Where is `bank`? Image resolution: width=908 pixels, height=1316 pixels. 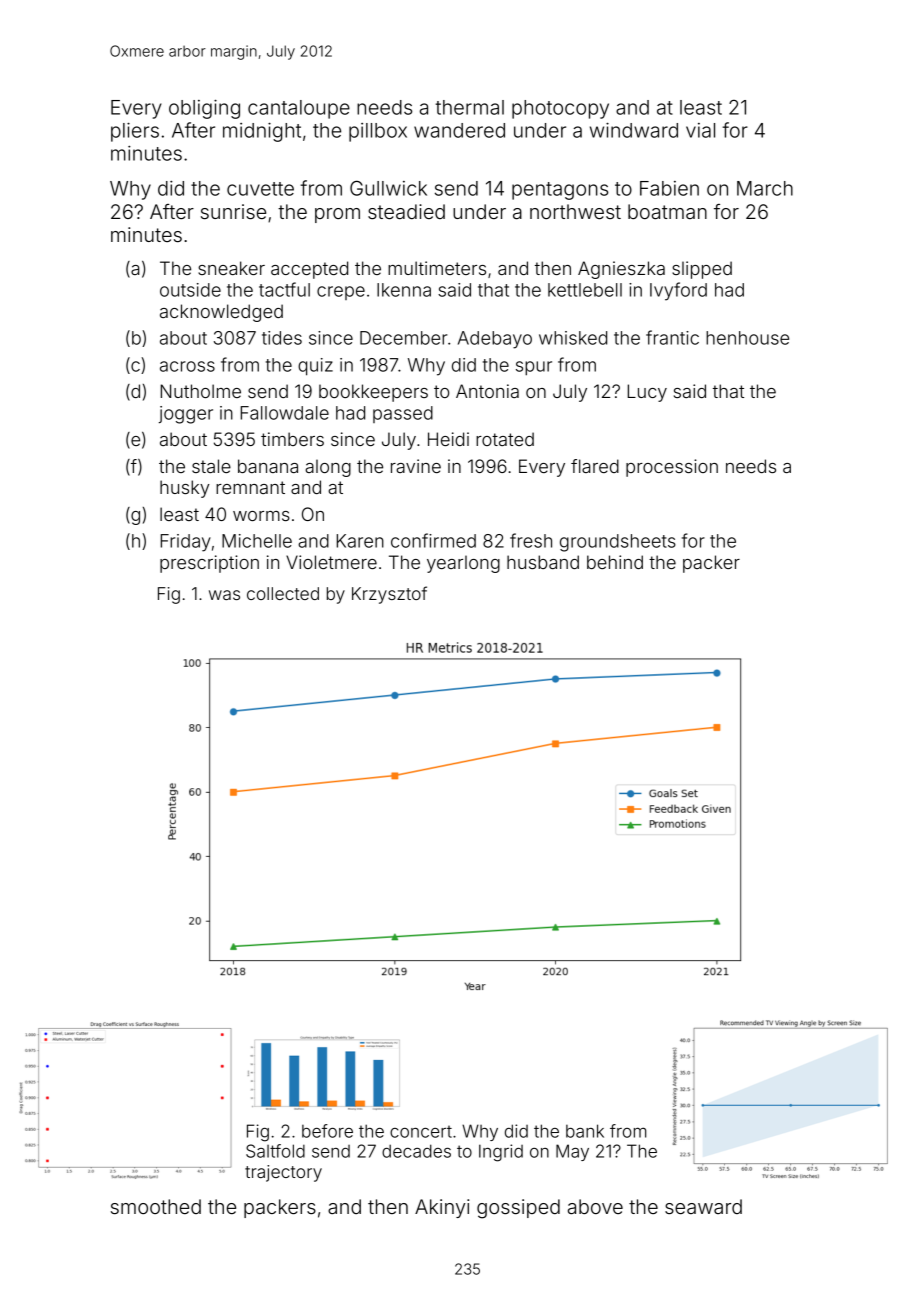
bank is located at coordinates (585, 1131).
